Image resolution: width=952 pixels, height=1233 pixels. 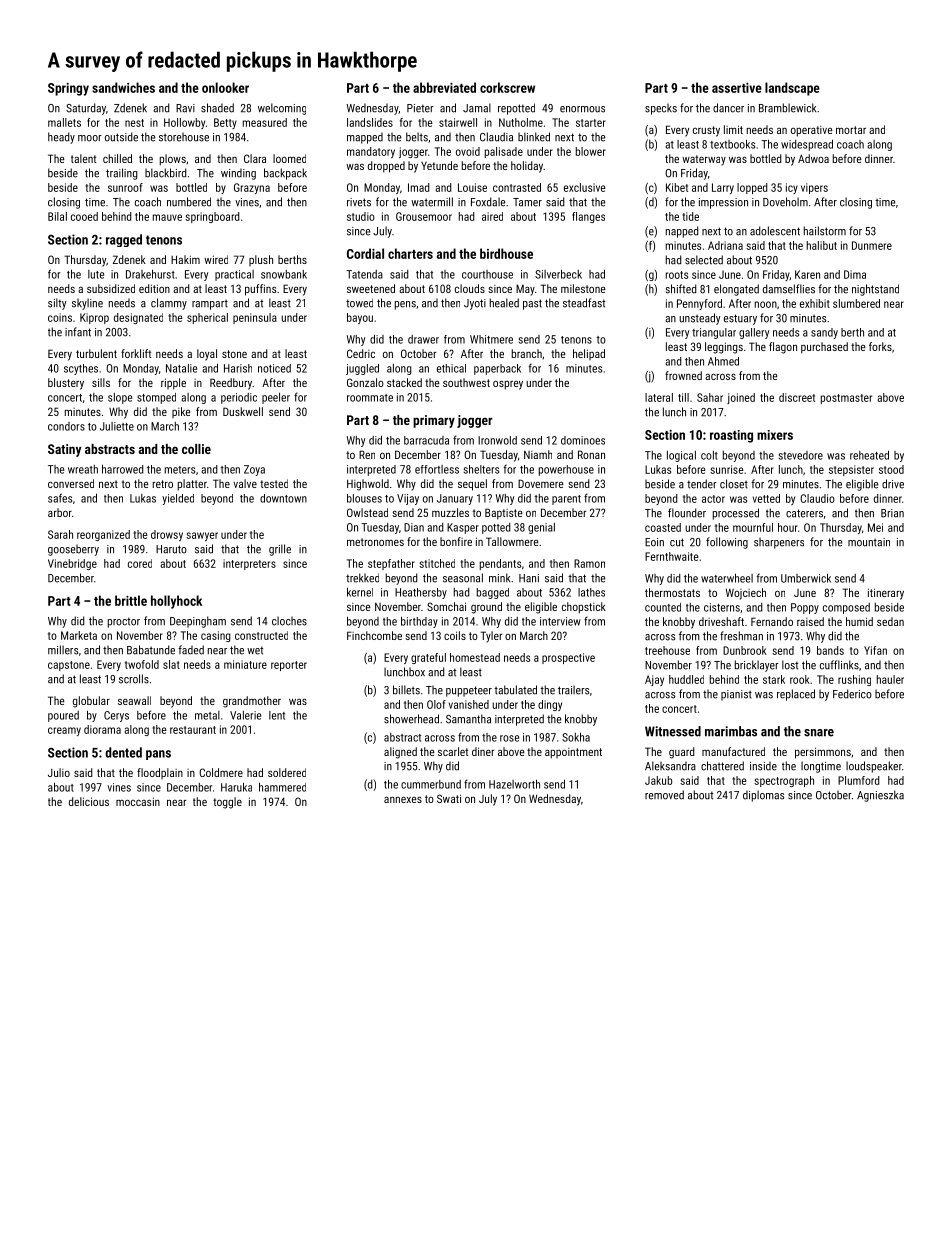 I want to click on joined, so click(x=741, y=398).
